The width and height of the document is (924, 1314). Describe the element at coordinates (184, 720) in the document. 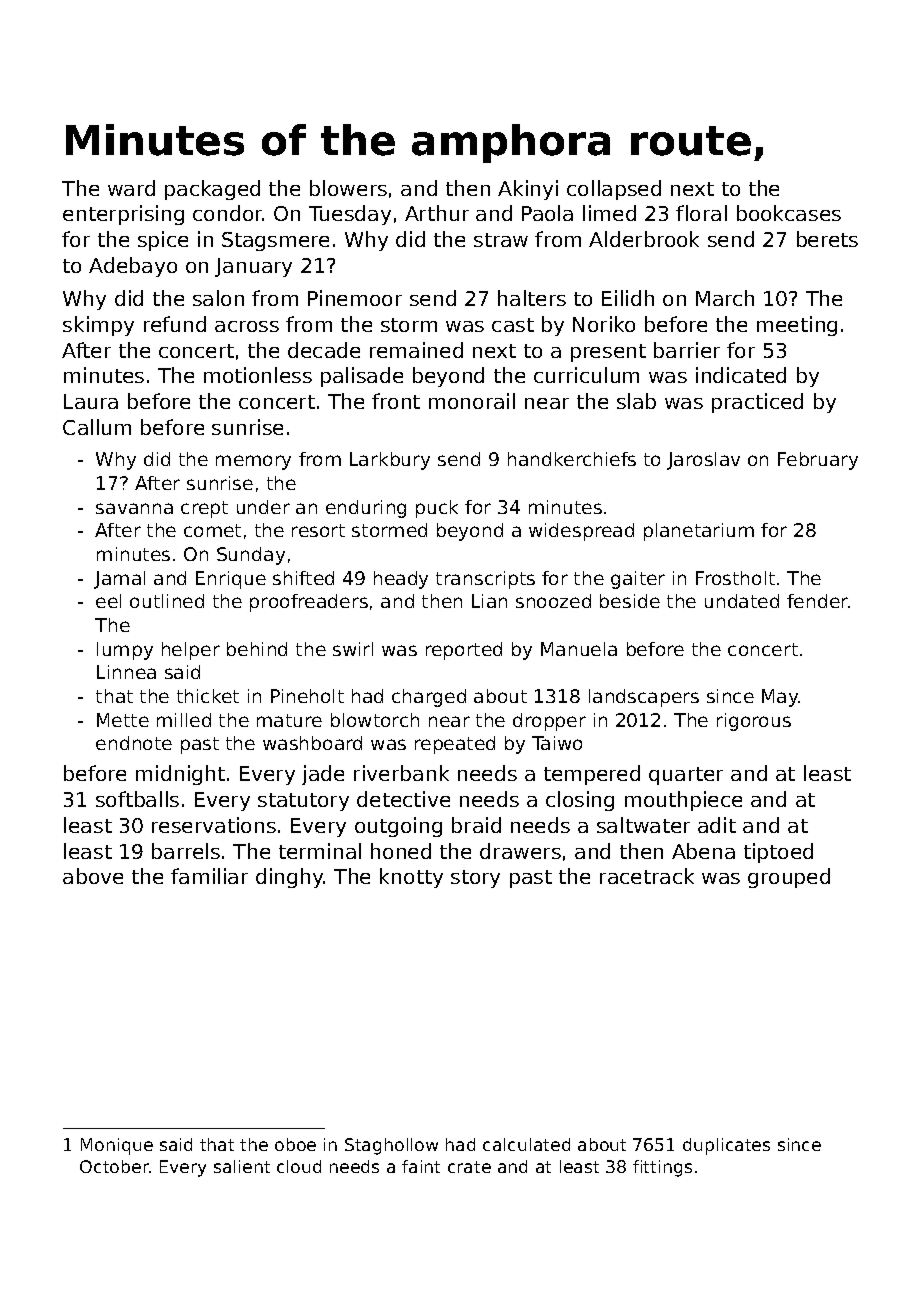

I see `milled` at that location.
